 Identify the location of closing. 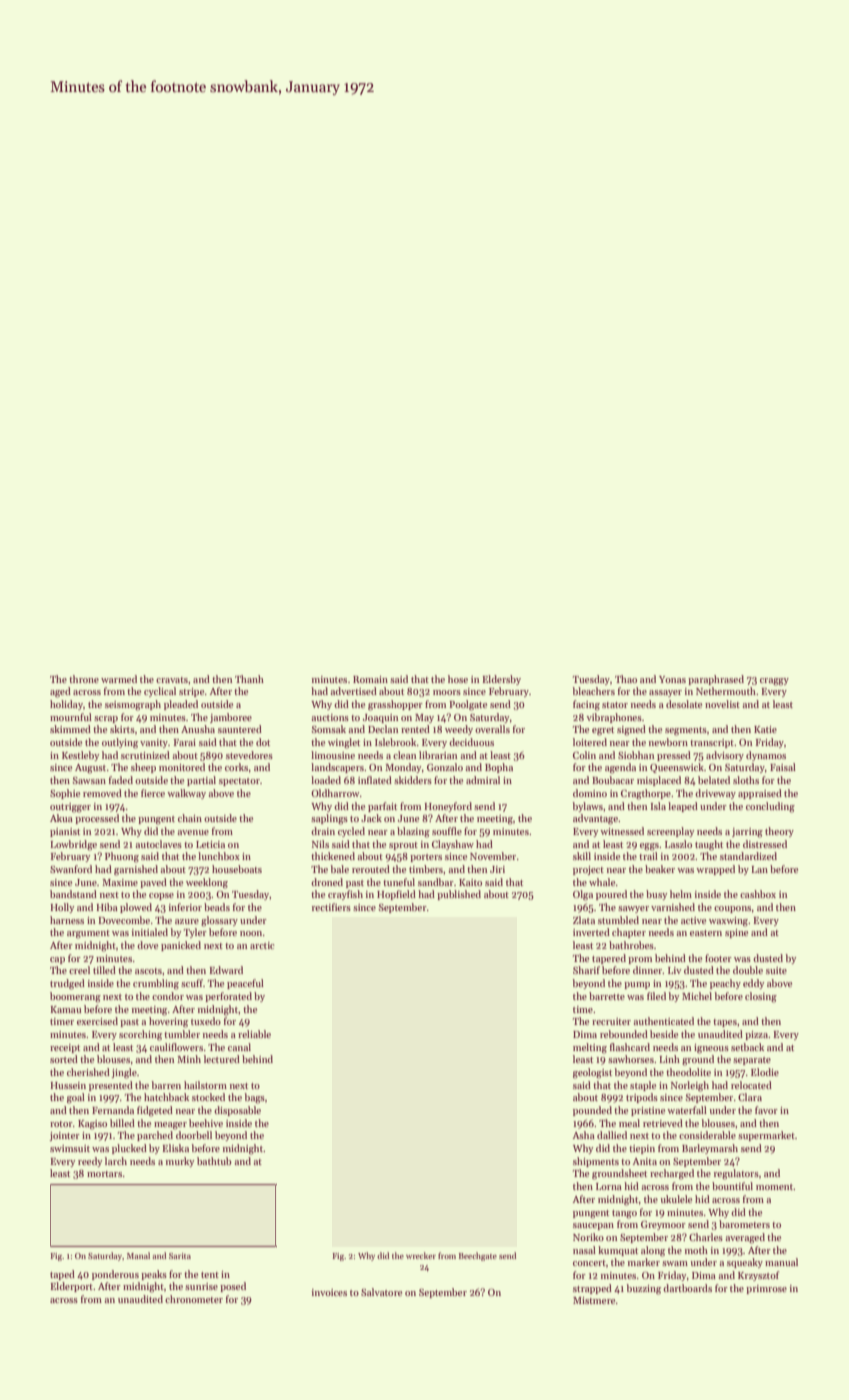
(761, 997).
